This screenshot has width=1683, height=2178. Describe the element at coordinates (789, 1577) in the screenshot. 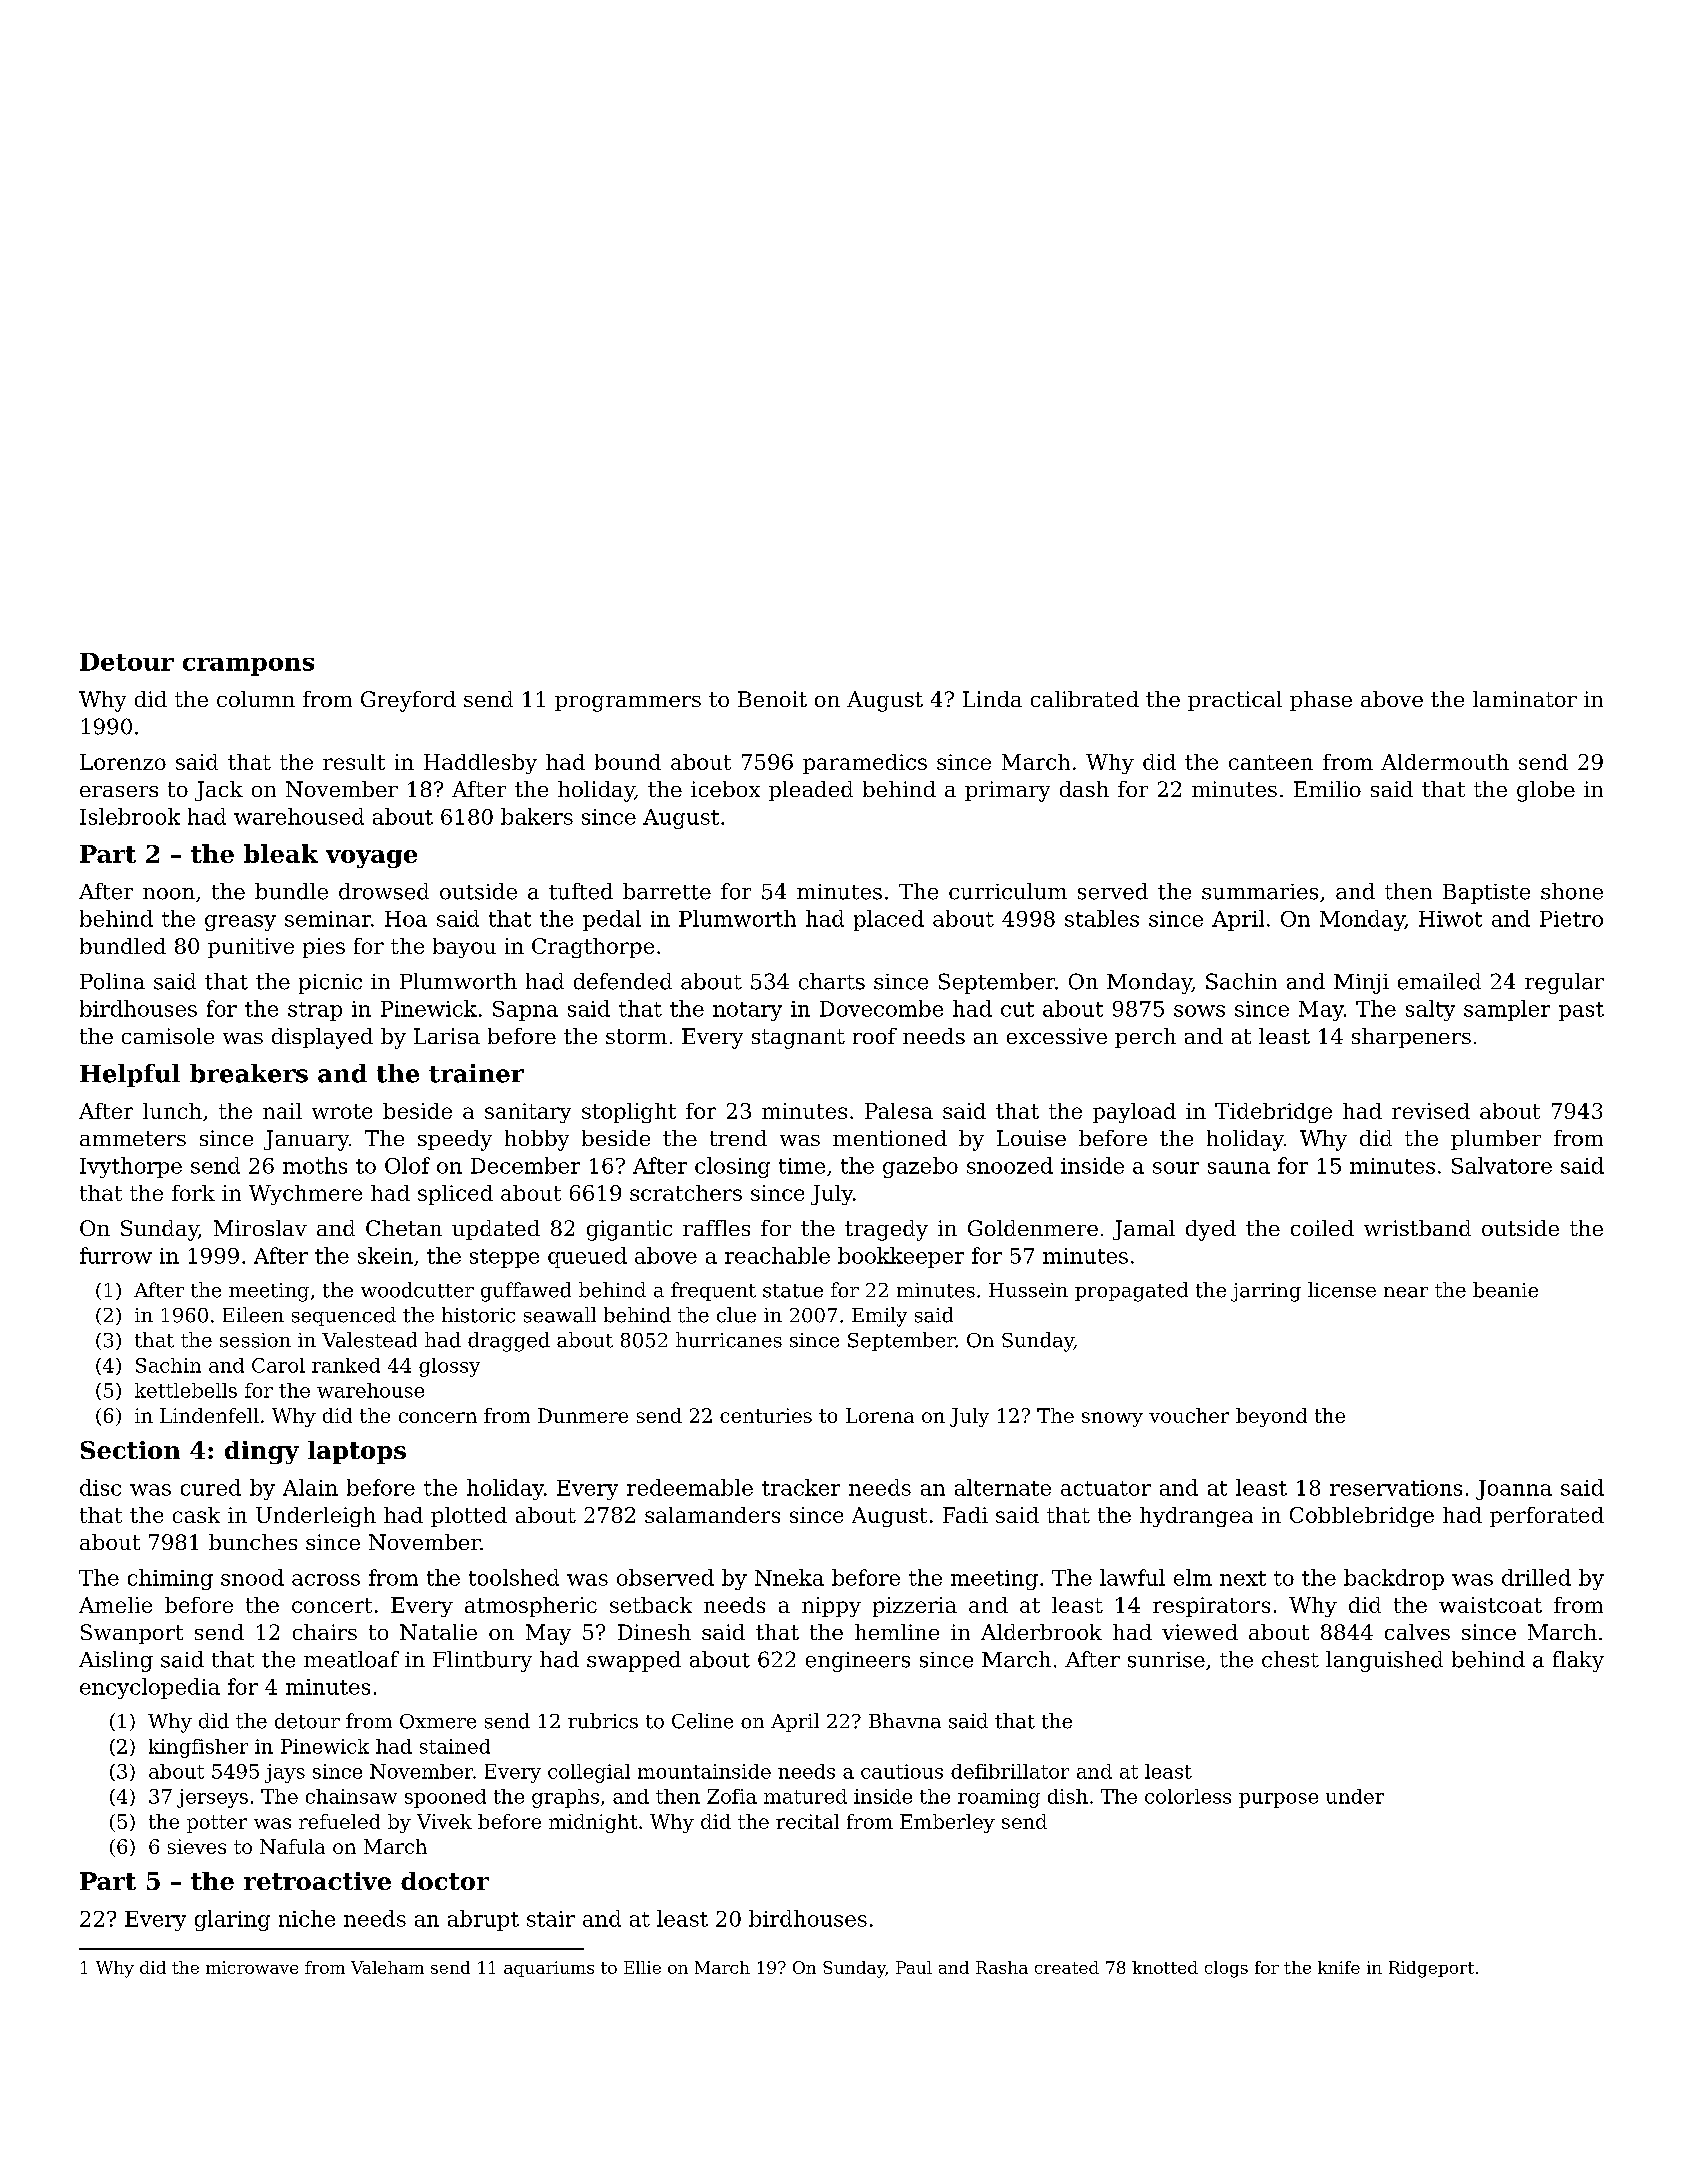

I see `Nneka` at that location.
